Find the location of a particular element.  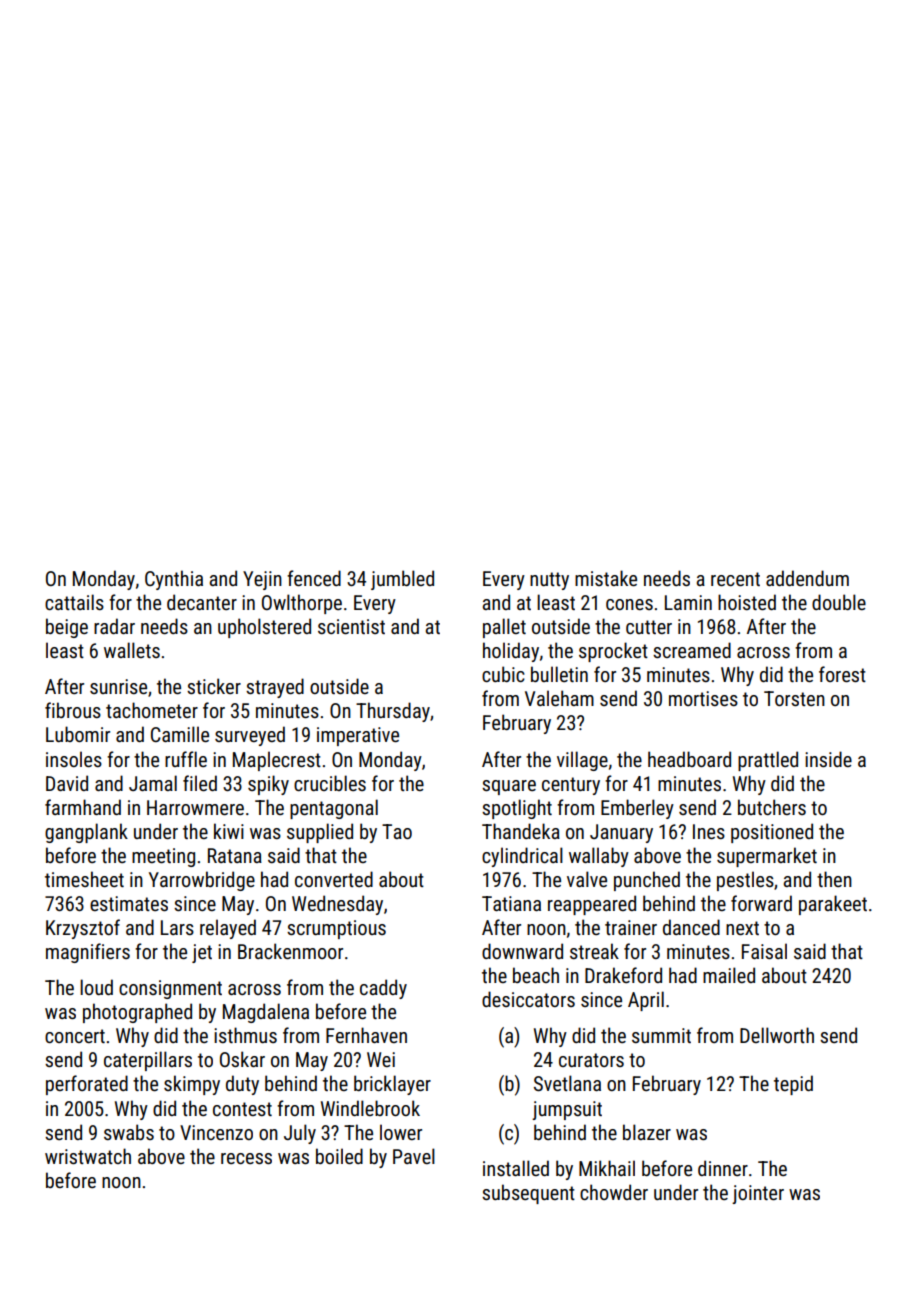

Pavel is located at coordinates (414, 1156).
